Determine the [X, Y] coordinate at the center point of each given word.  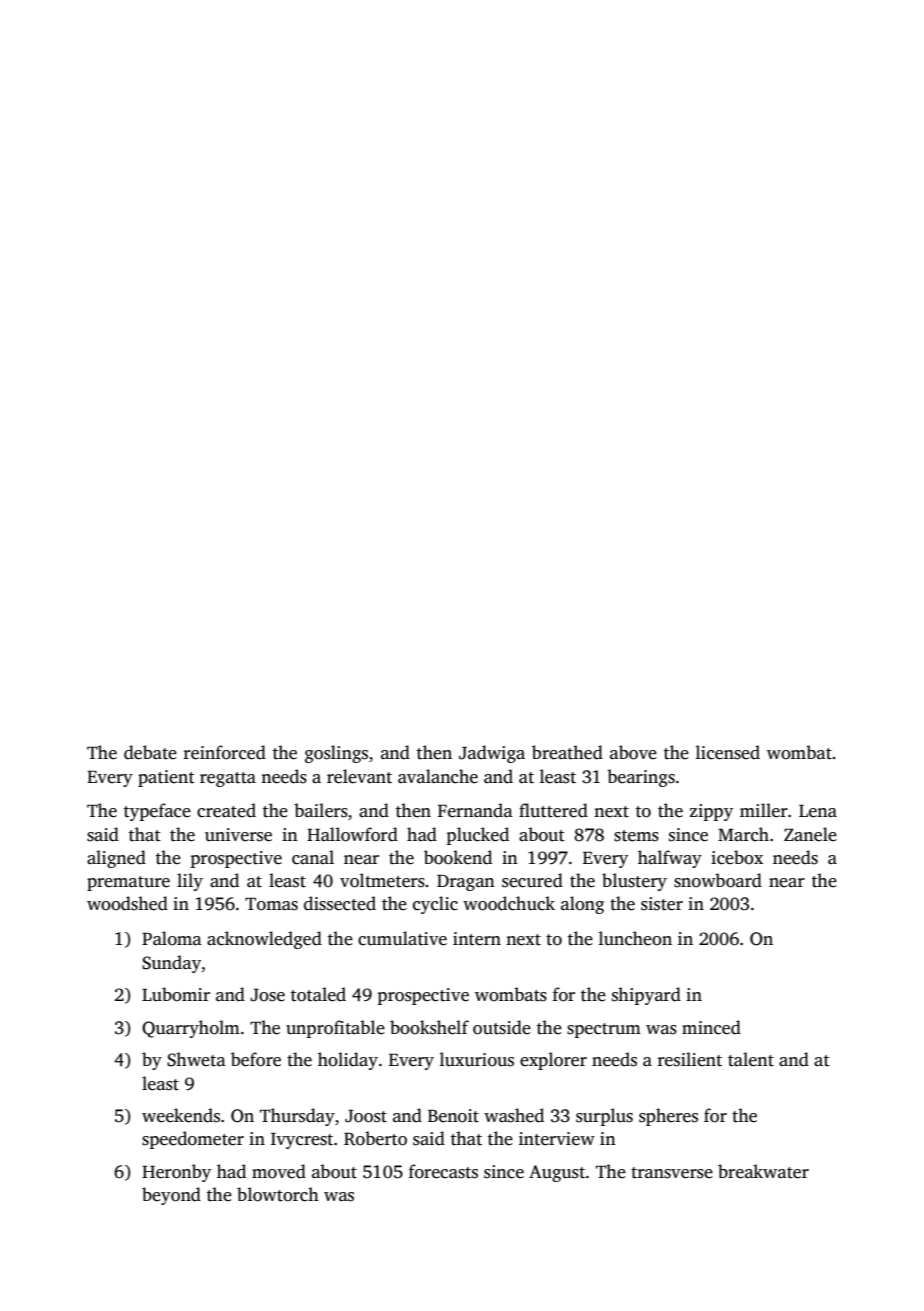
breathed [567, 752]
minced [711, 1027]
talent [751, 1059]
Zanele [810, 834]
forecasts [443, 1171]
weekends [181, 1115]
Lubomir [176, 994]
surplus [604, 1117]
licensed [728, 752]
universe [238, 835]
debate [150, 752]
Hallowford [352, 834]
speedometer [193, 1140]
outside [502, 1027]
